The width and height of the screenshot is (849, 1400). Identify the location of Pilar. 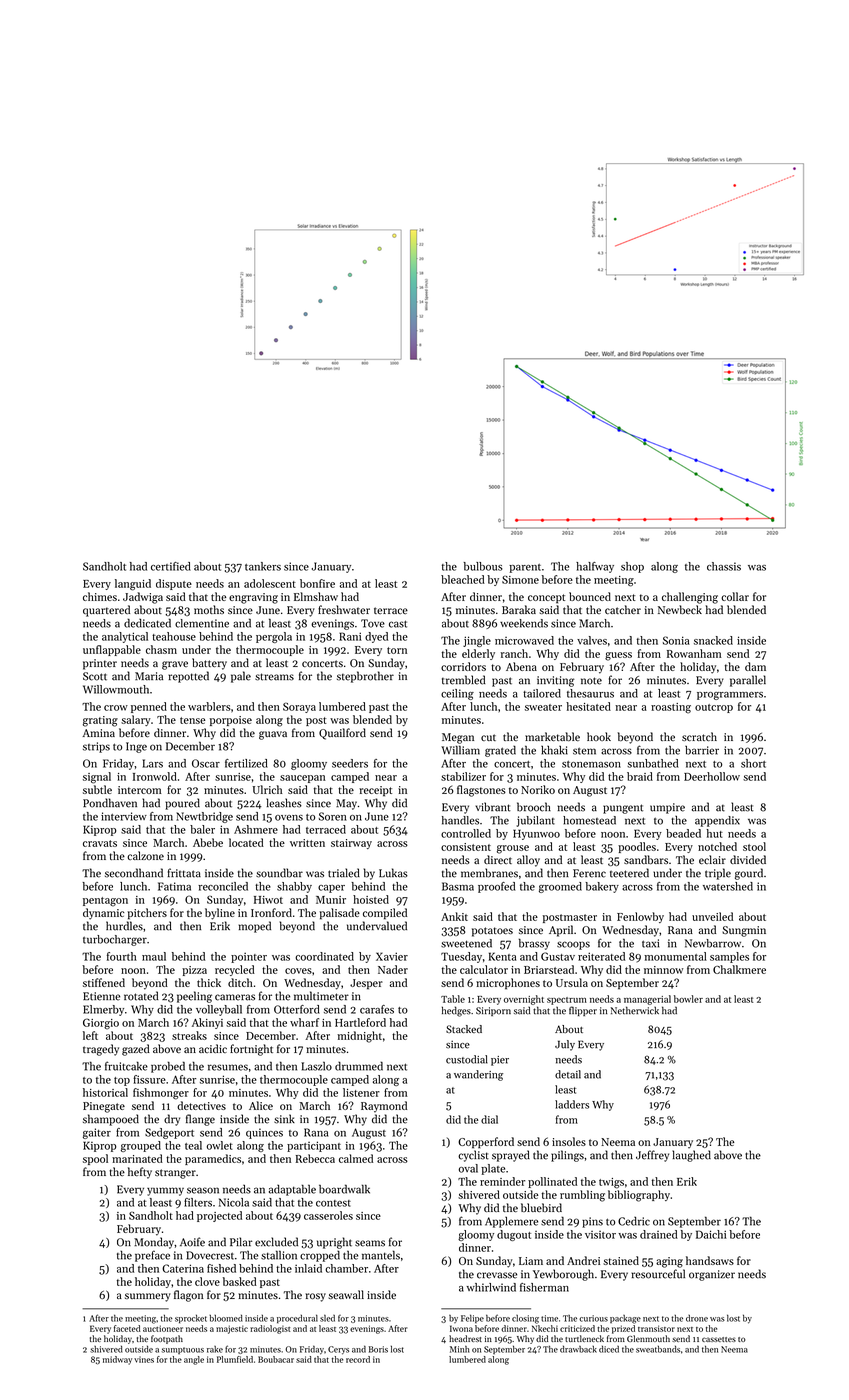
(241, 1242).
